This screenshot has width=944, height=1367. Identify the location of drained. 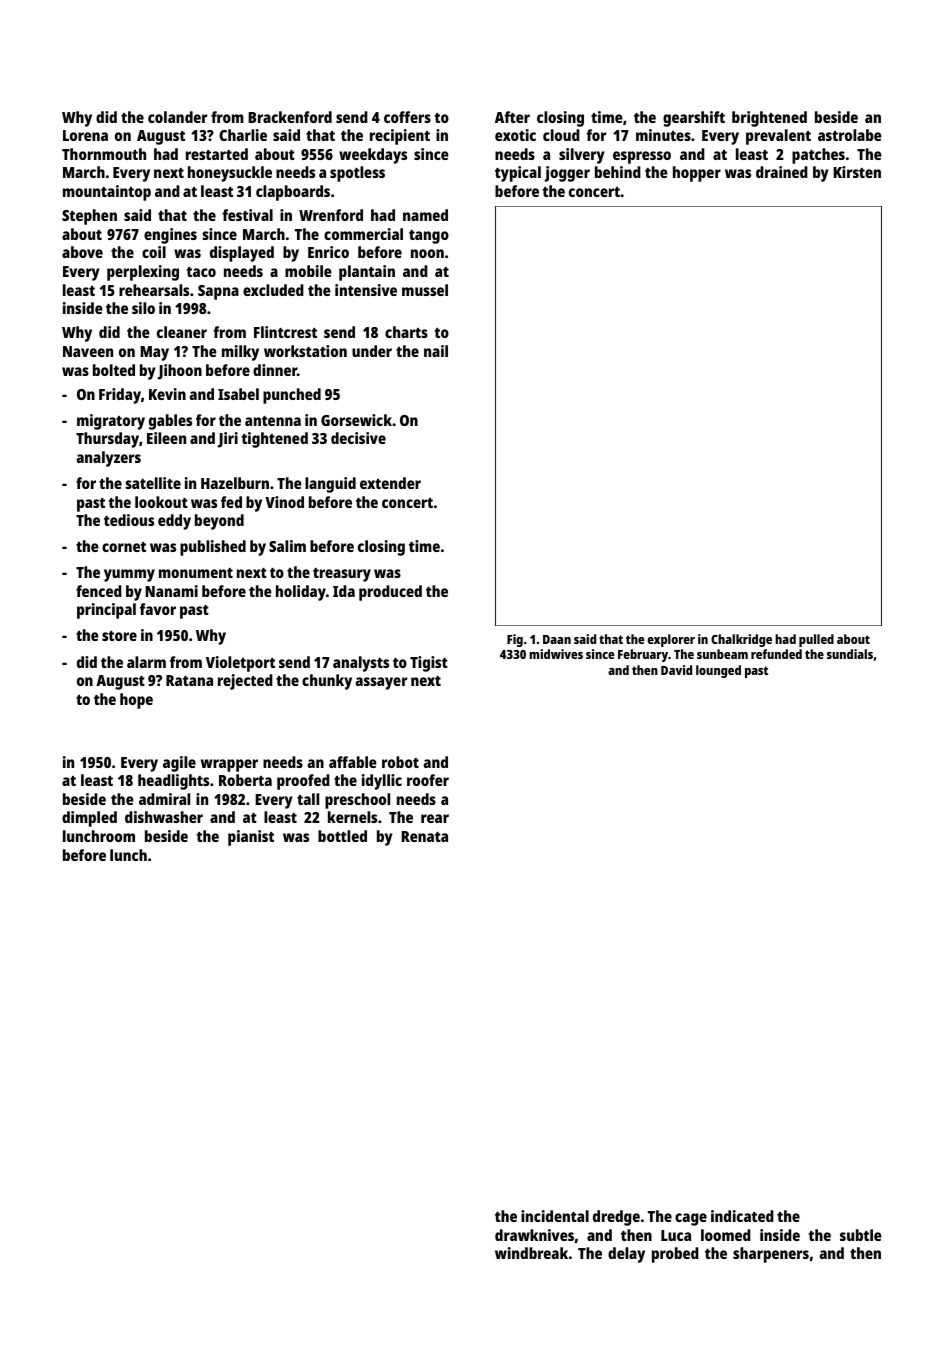
(782, 172).
